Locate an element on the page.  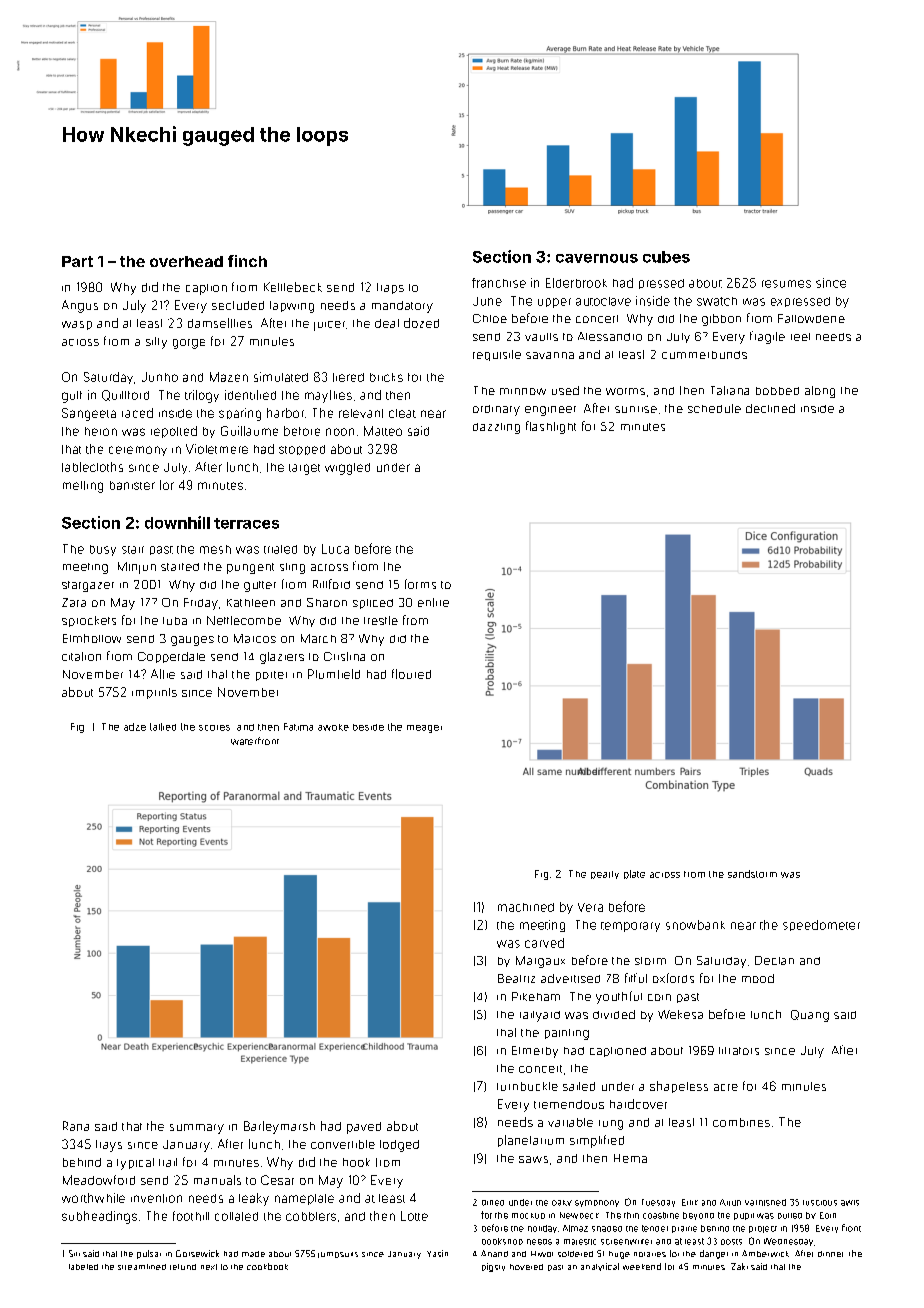
subheadings is located at coordinates (99, 1217).
